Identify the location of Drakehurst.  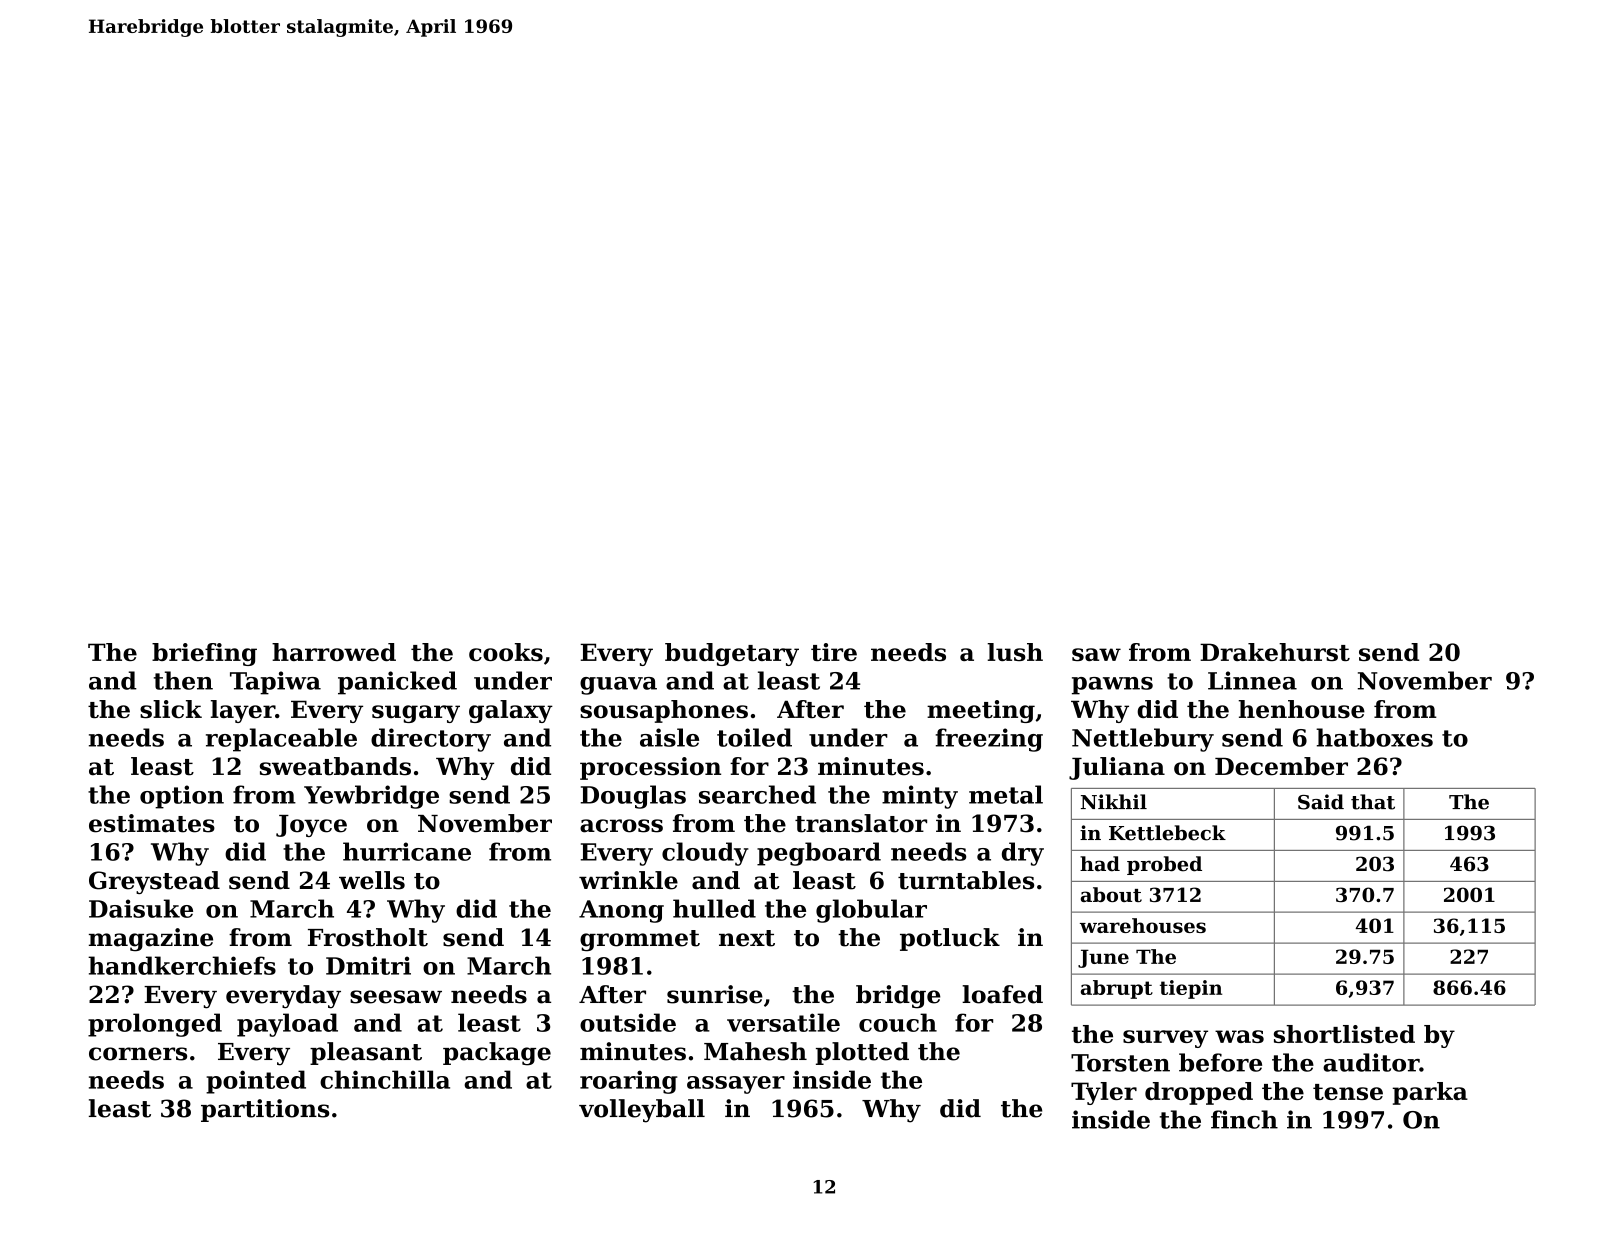
(1275, 652).
